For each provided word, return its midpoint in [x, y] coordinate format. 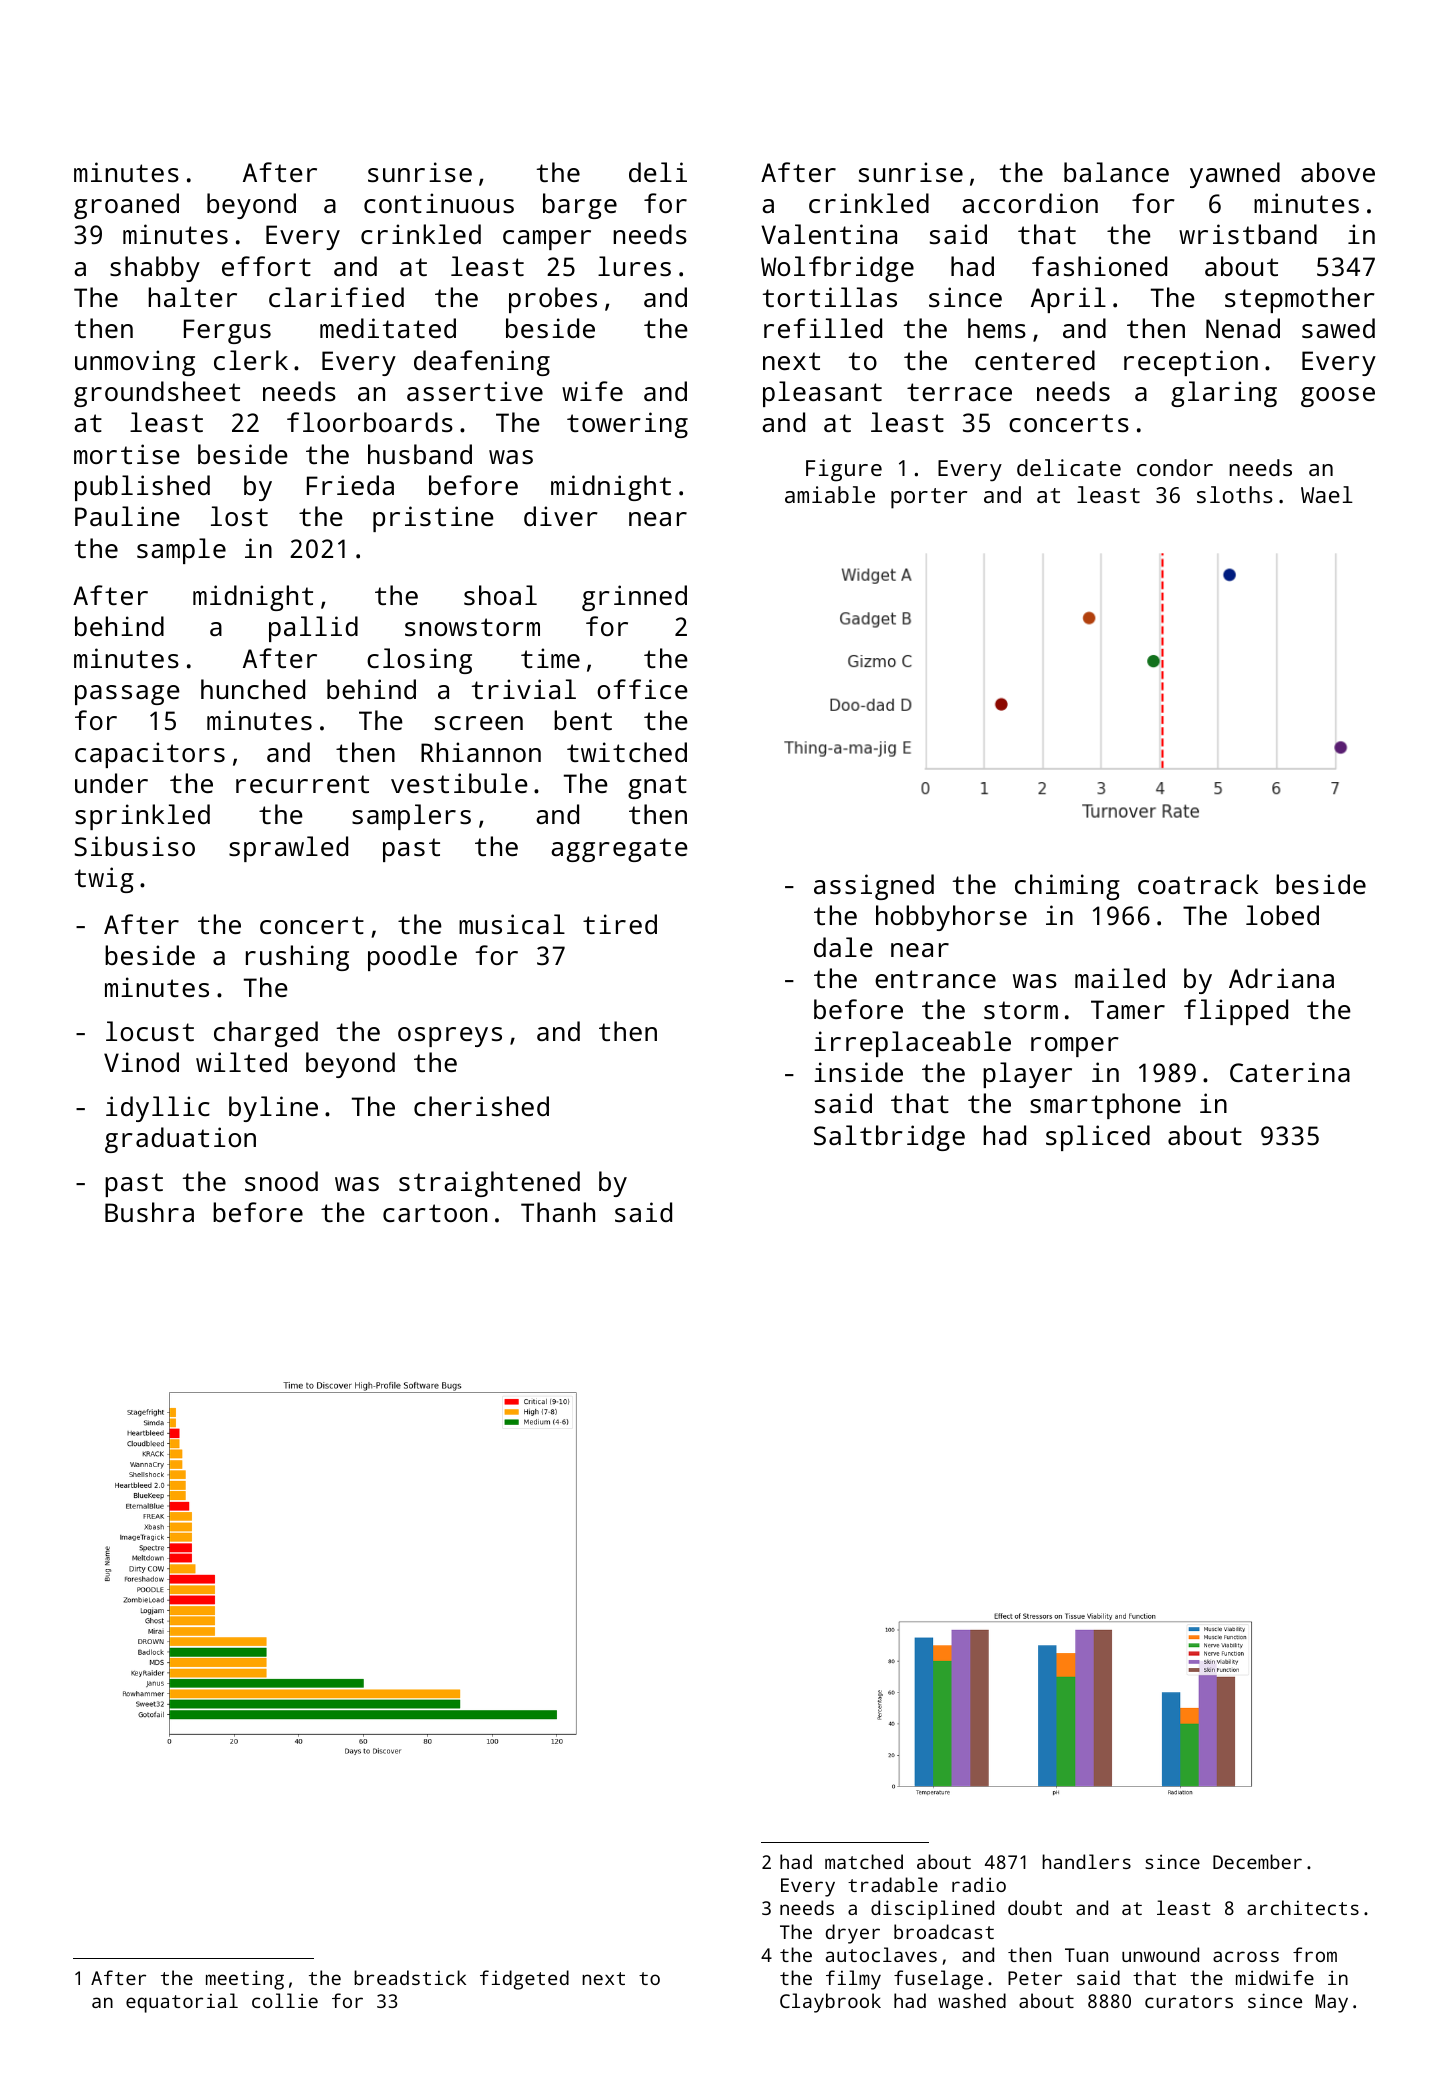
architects [1303, 1907]
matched [864, 1861]
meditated [388, 328]
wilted [241, 1062]
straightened [489, 1184]
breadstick [410, 1977]
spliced [1098, 1138]
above [1338, 172]
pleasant [822, 394]
